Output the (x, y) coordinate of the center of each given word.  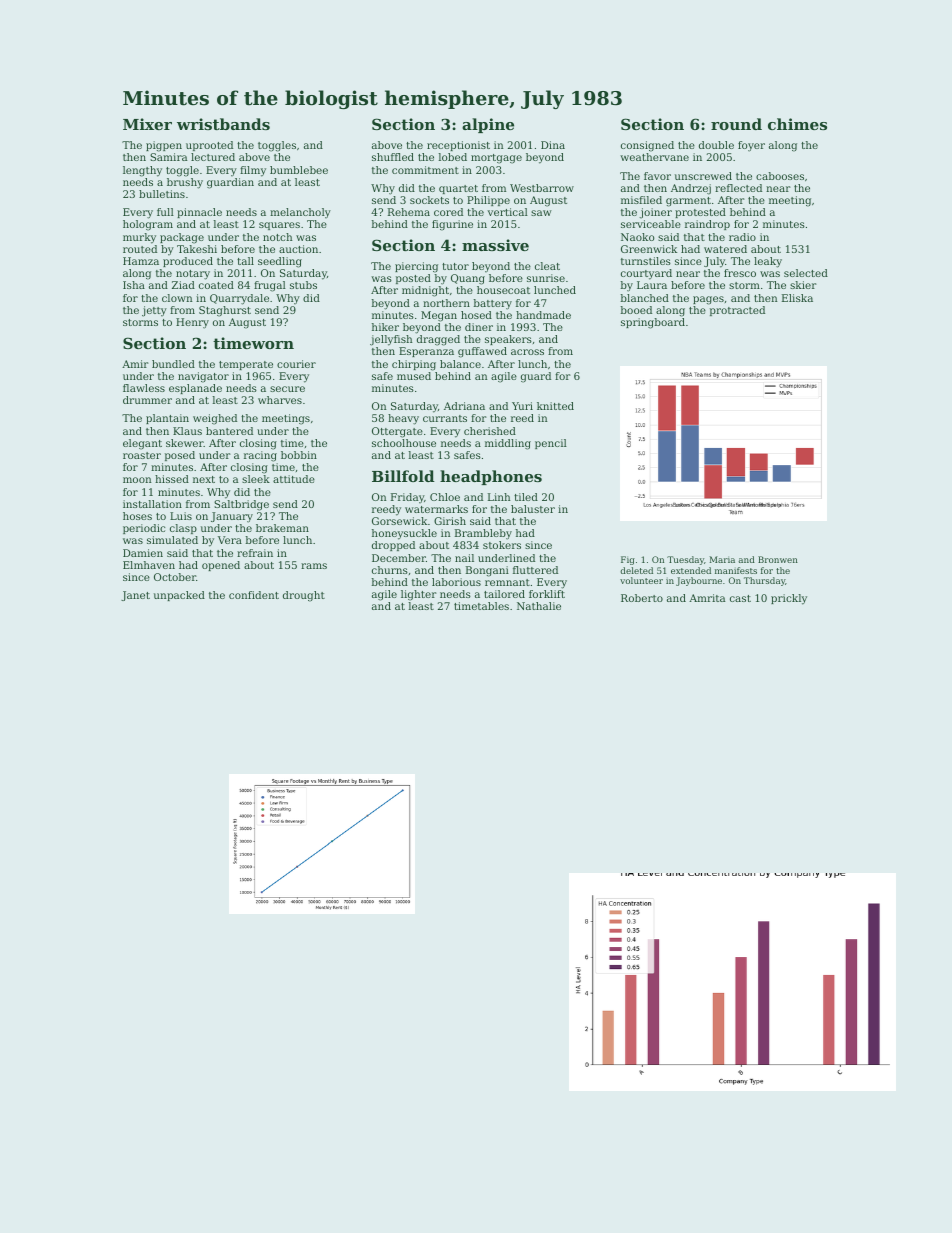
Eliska (797, 298)
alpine (488, 125)
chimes (797, 124)
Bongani (487, 571)
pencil (551, 444)
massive (495, 245)
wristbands (223, 124)
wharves (280, 400)
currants (445, 418)
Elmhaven (149, 565)
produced (188, 262)
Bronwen (778, 559)
